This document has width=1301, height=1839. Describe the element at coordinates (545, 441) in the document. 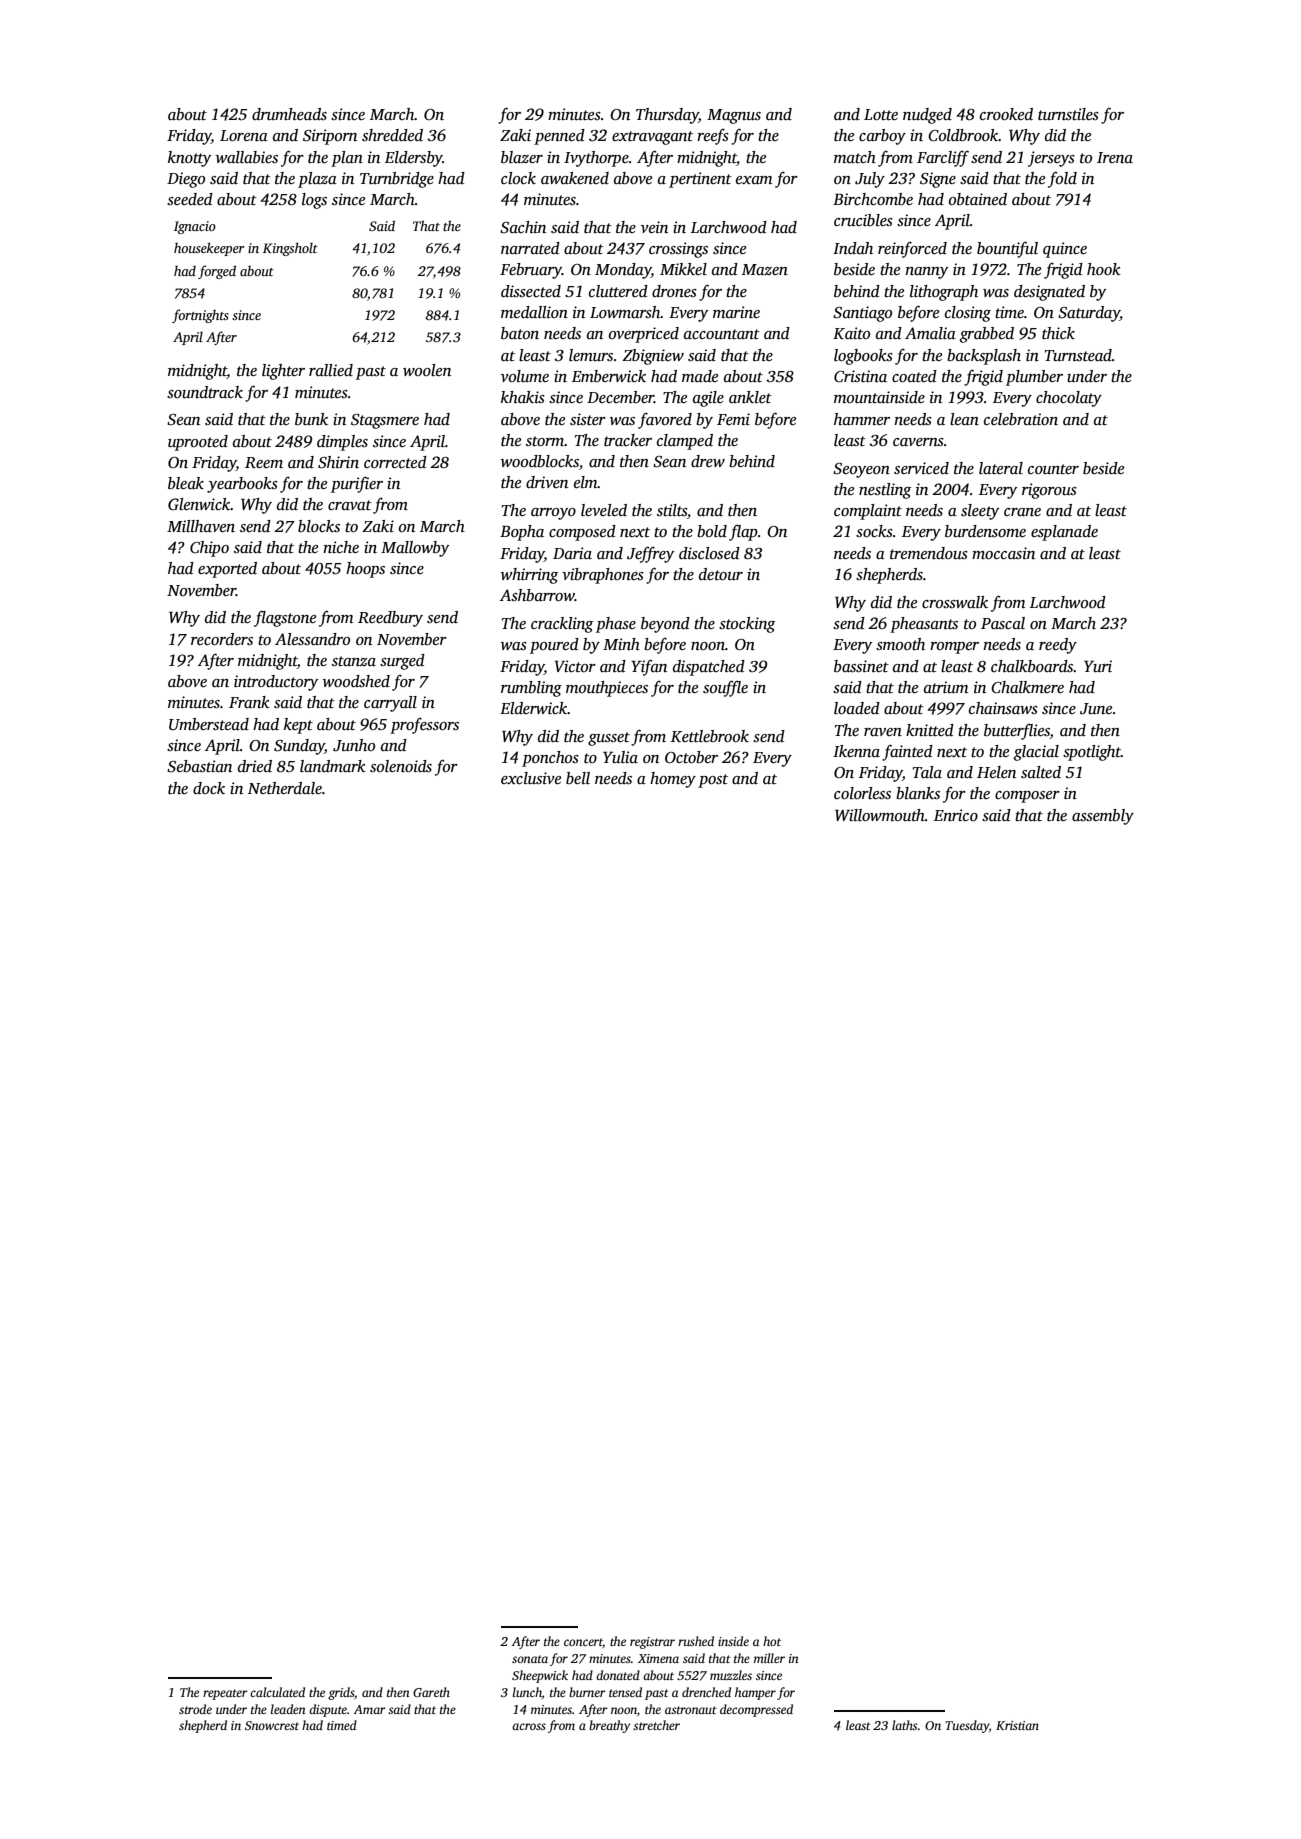

I see `storm` at that location.
